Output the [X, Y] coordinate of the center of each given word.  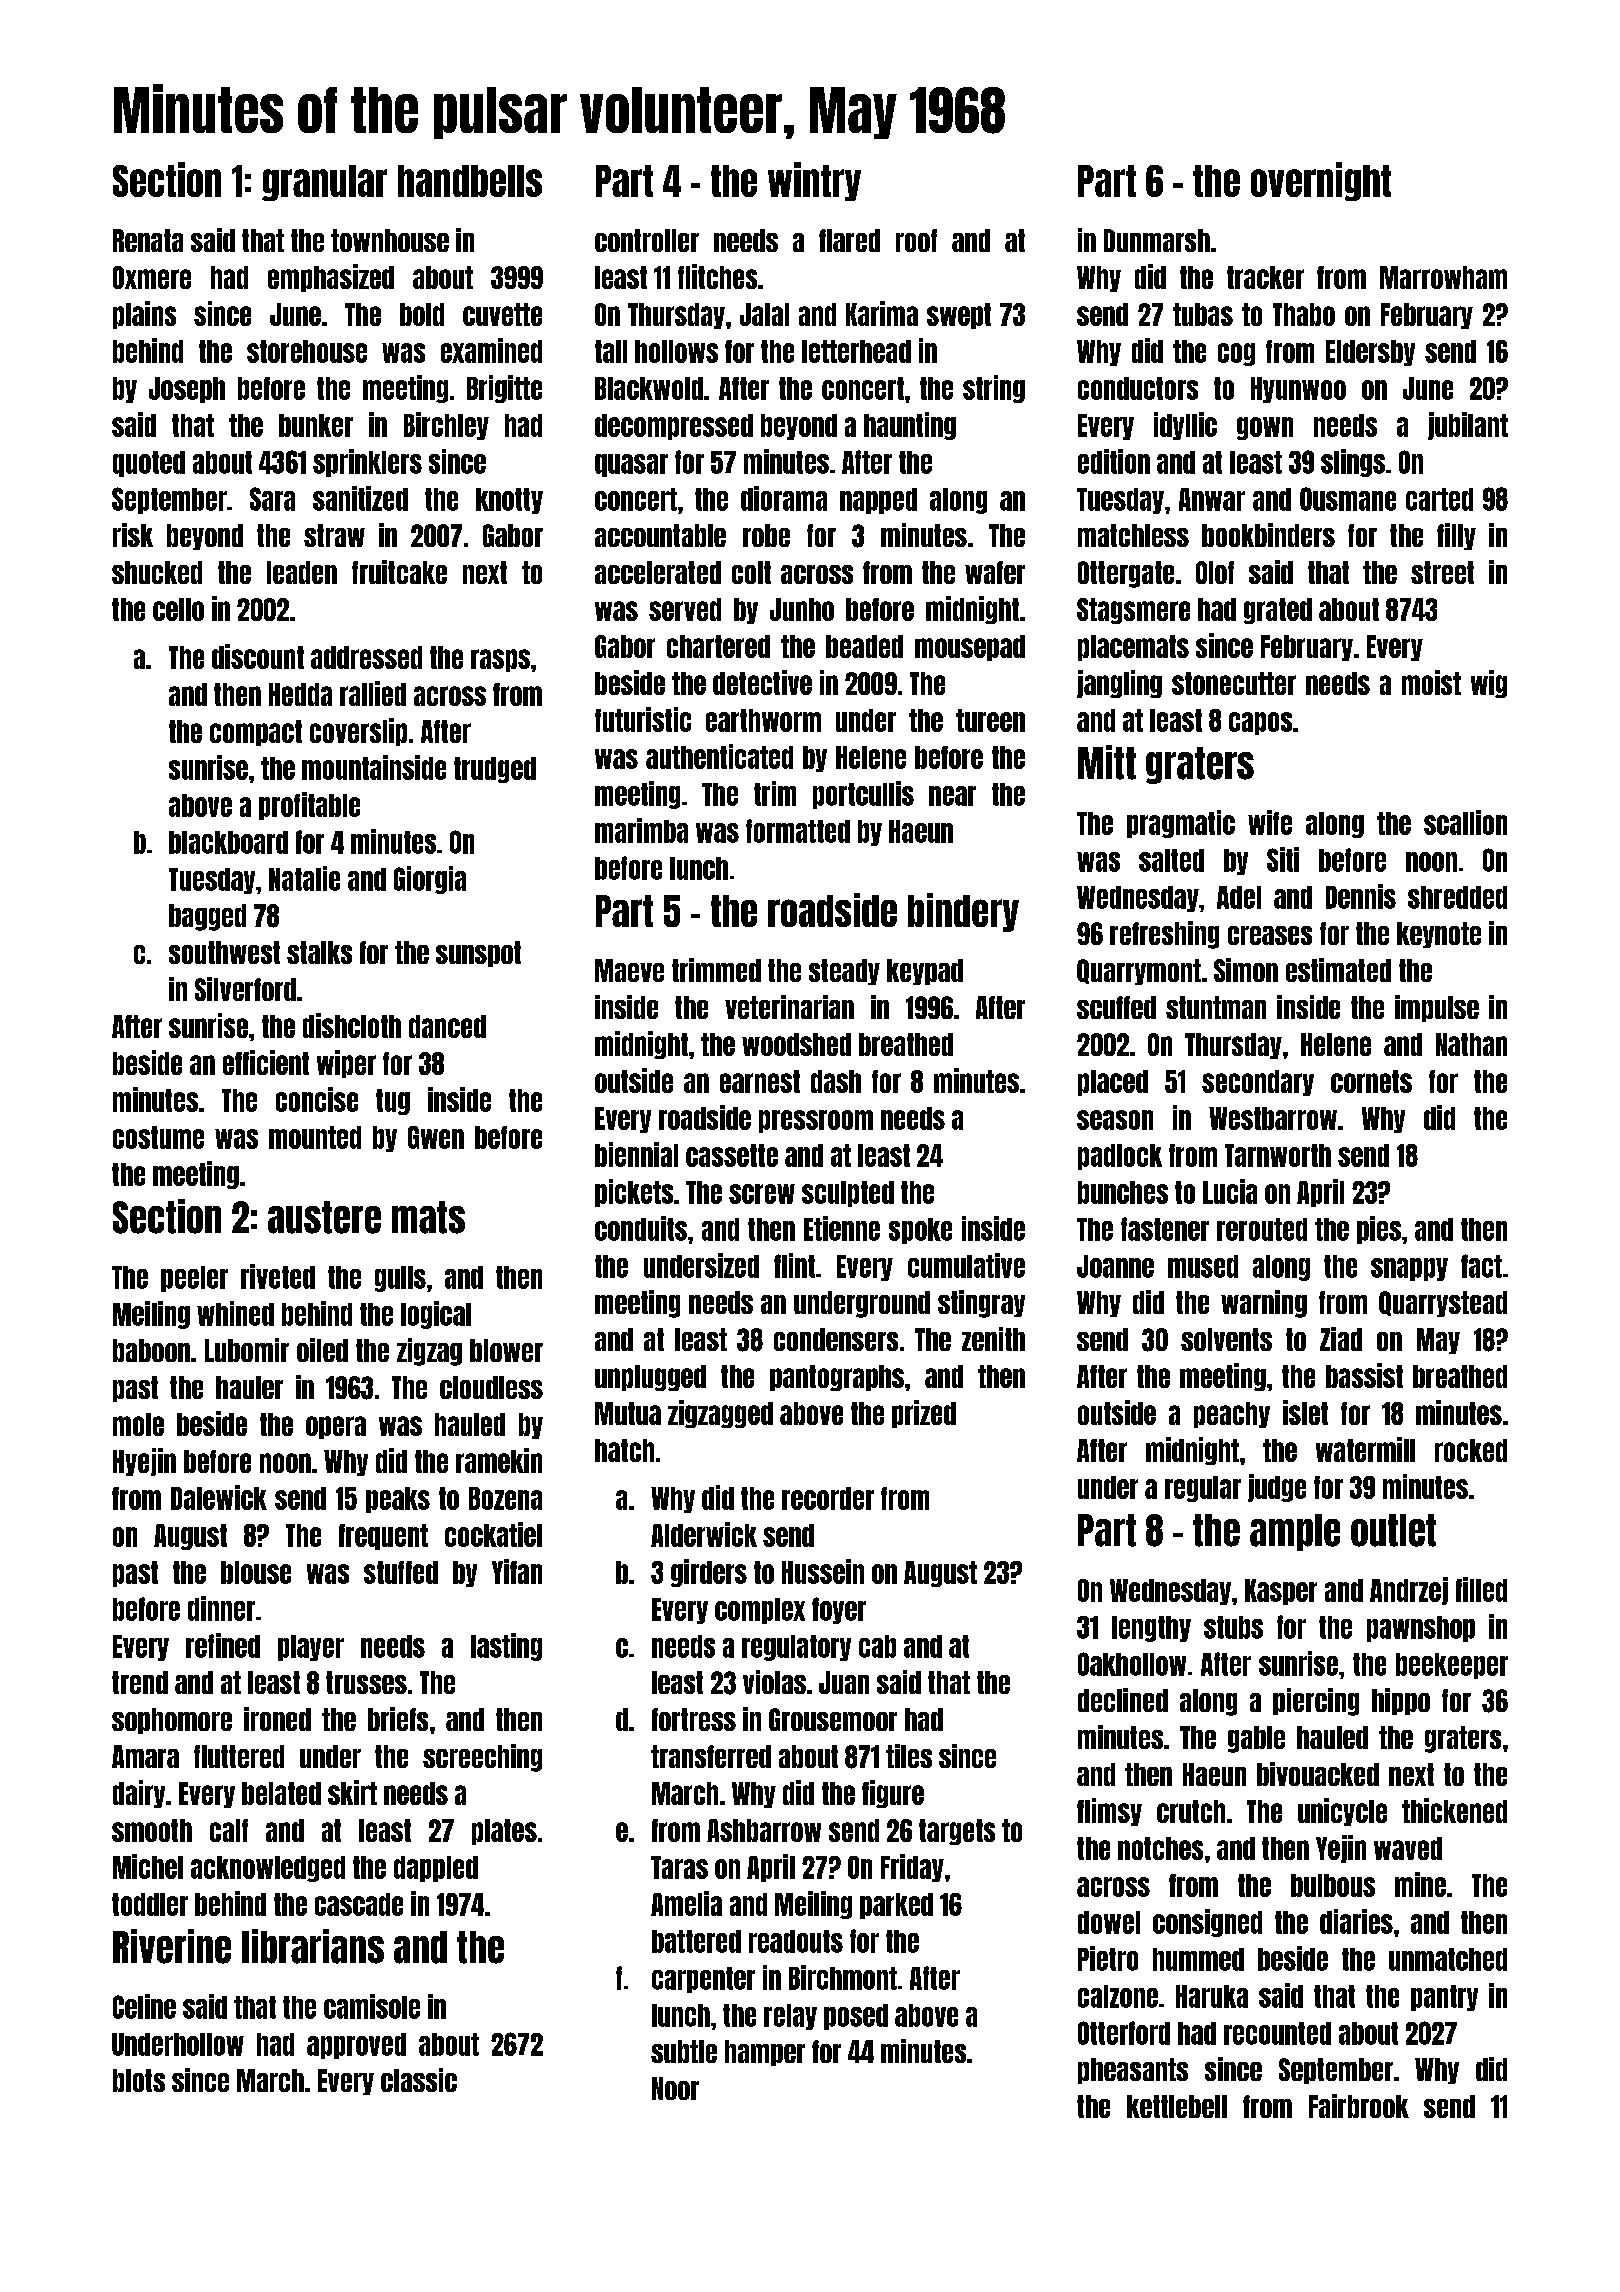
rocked [1471, 1450]
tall [611, 351]
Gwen [436, 1137]
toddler [150, 1904]
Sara [272, 499]
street [1442, 572]
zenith [993, 1339]
